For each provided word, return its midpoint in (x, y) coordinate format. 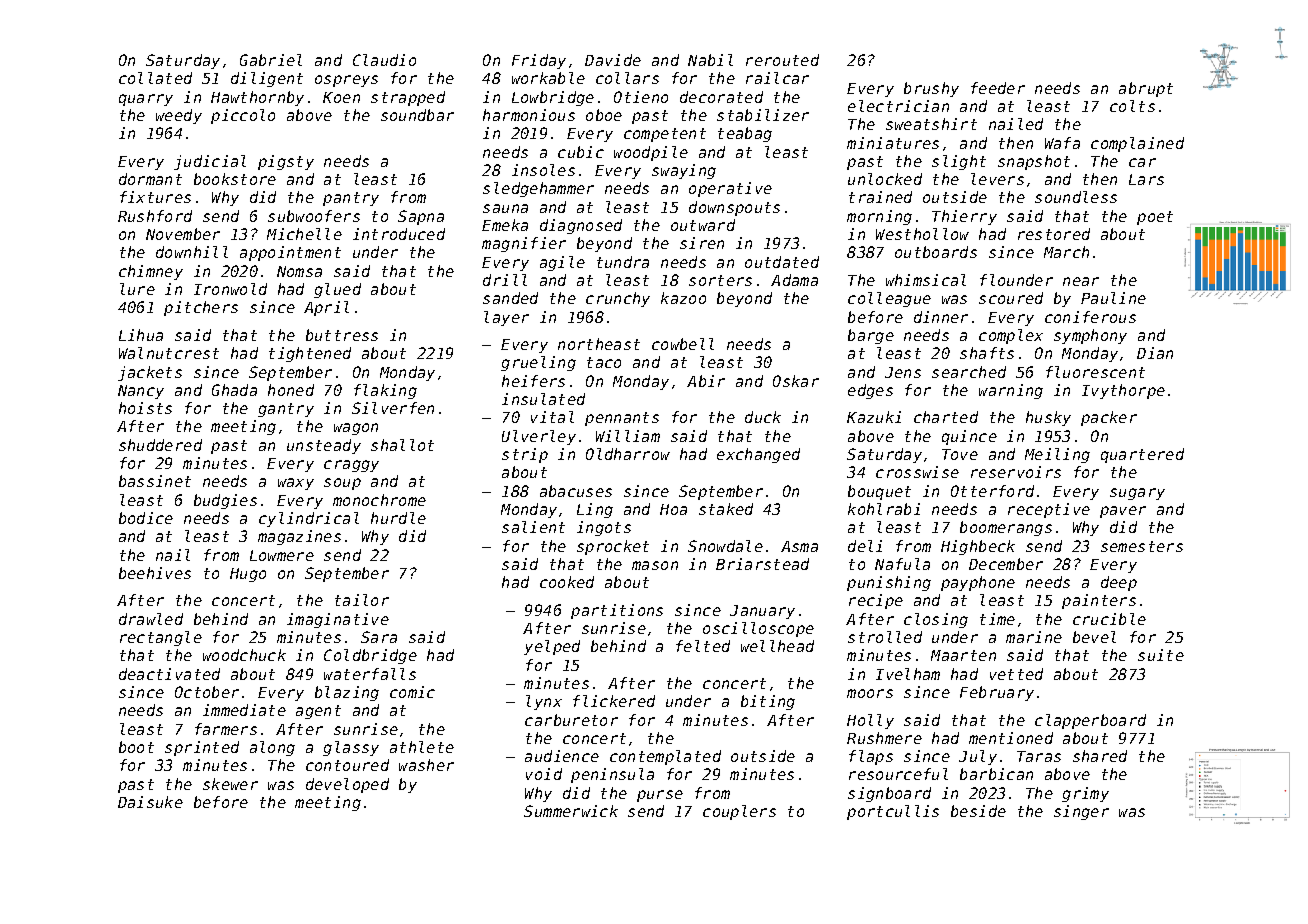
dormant (150, 179)
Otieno (641, 97)
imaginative (338, 620)
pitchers (201, 308)
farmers (226, 729)
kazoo (683, 298)
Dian (1155, 353)
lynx (544, 702)
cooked (567, 582)
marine (1034, 637)
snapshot (1034, 162)
